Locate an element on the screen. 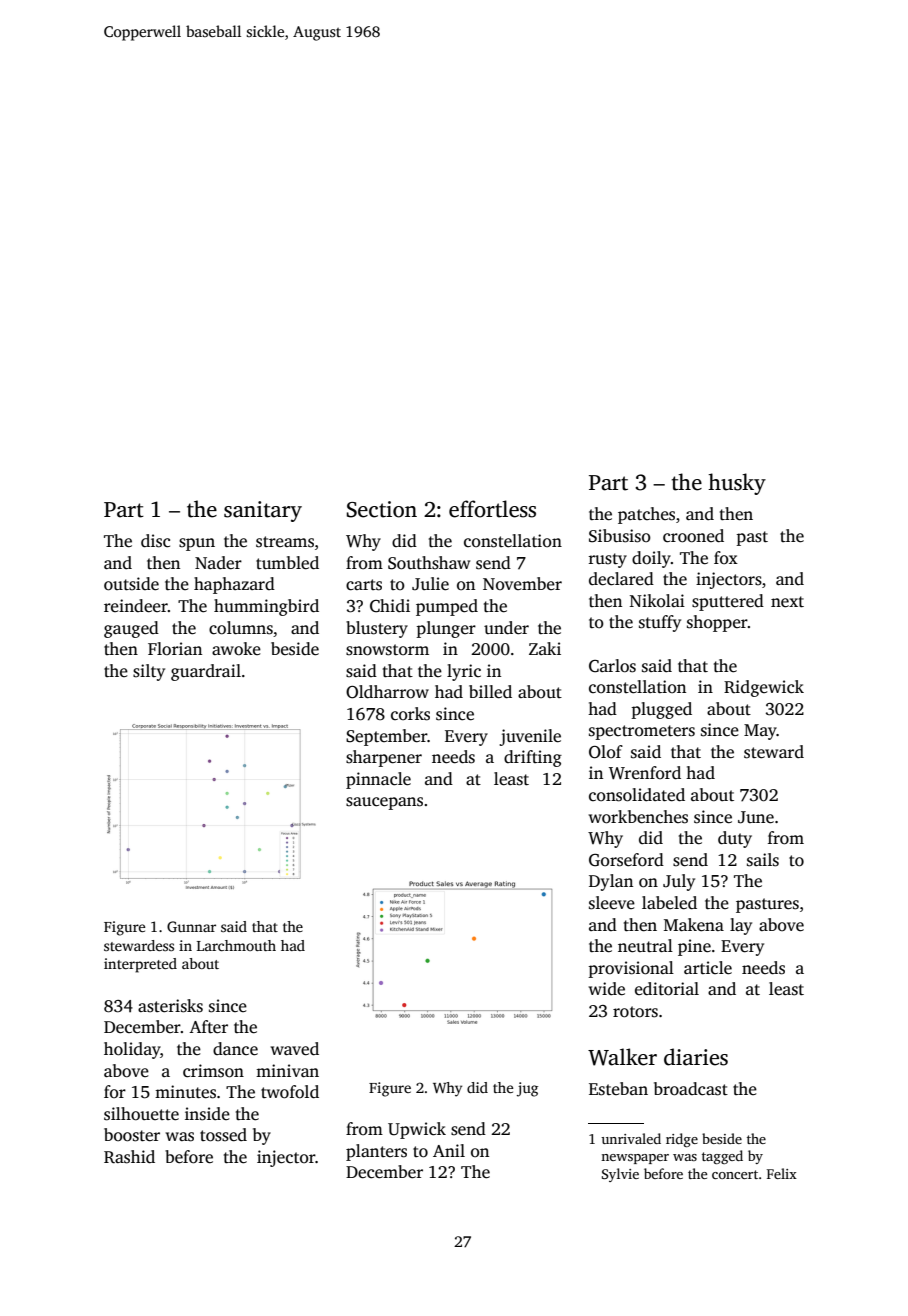  effortless is located at coordinates (492, 509).
